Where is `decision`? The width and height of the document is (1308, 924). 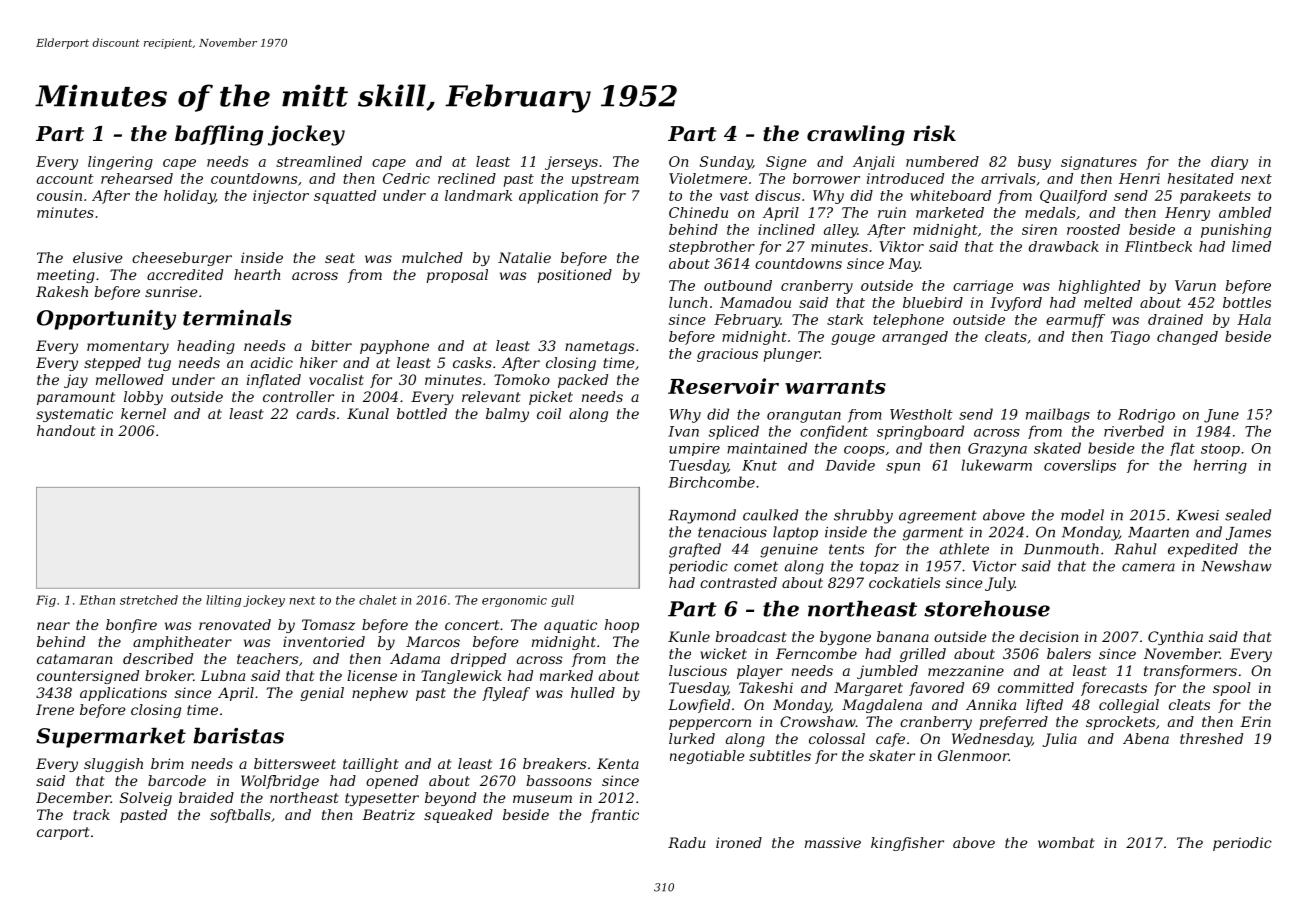 decision is located at coordinates (1049, 636).
